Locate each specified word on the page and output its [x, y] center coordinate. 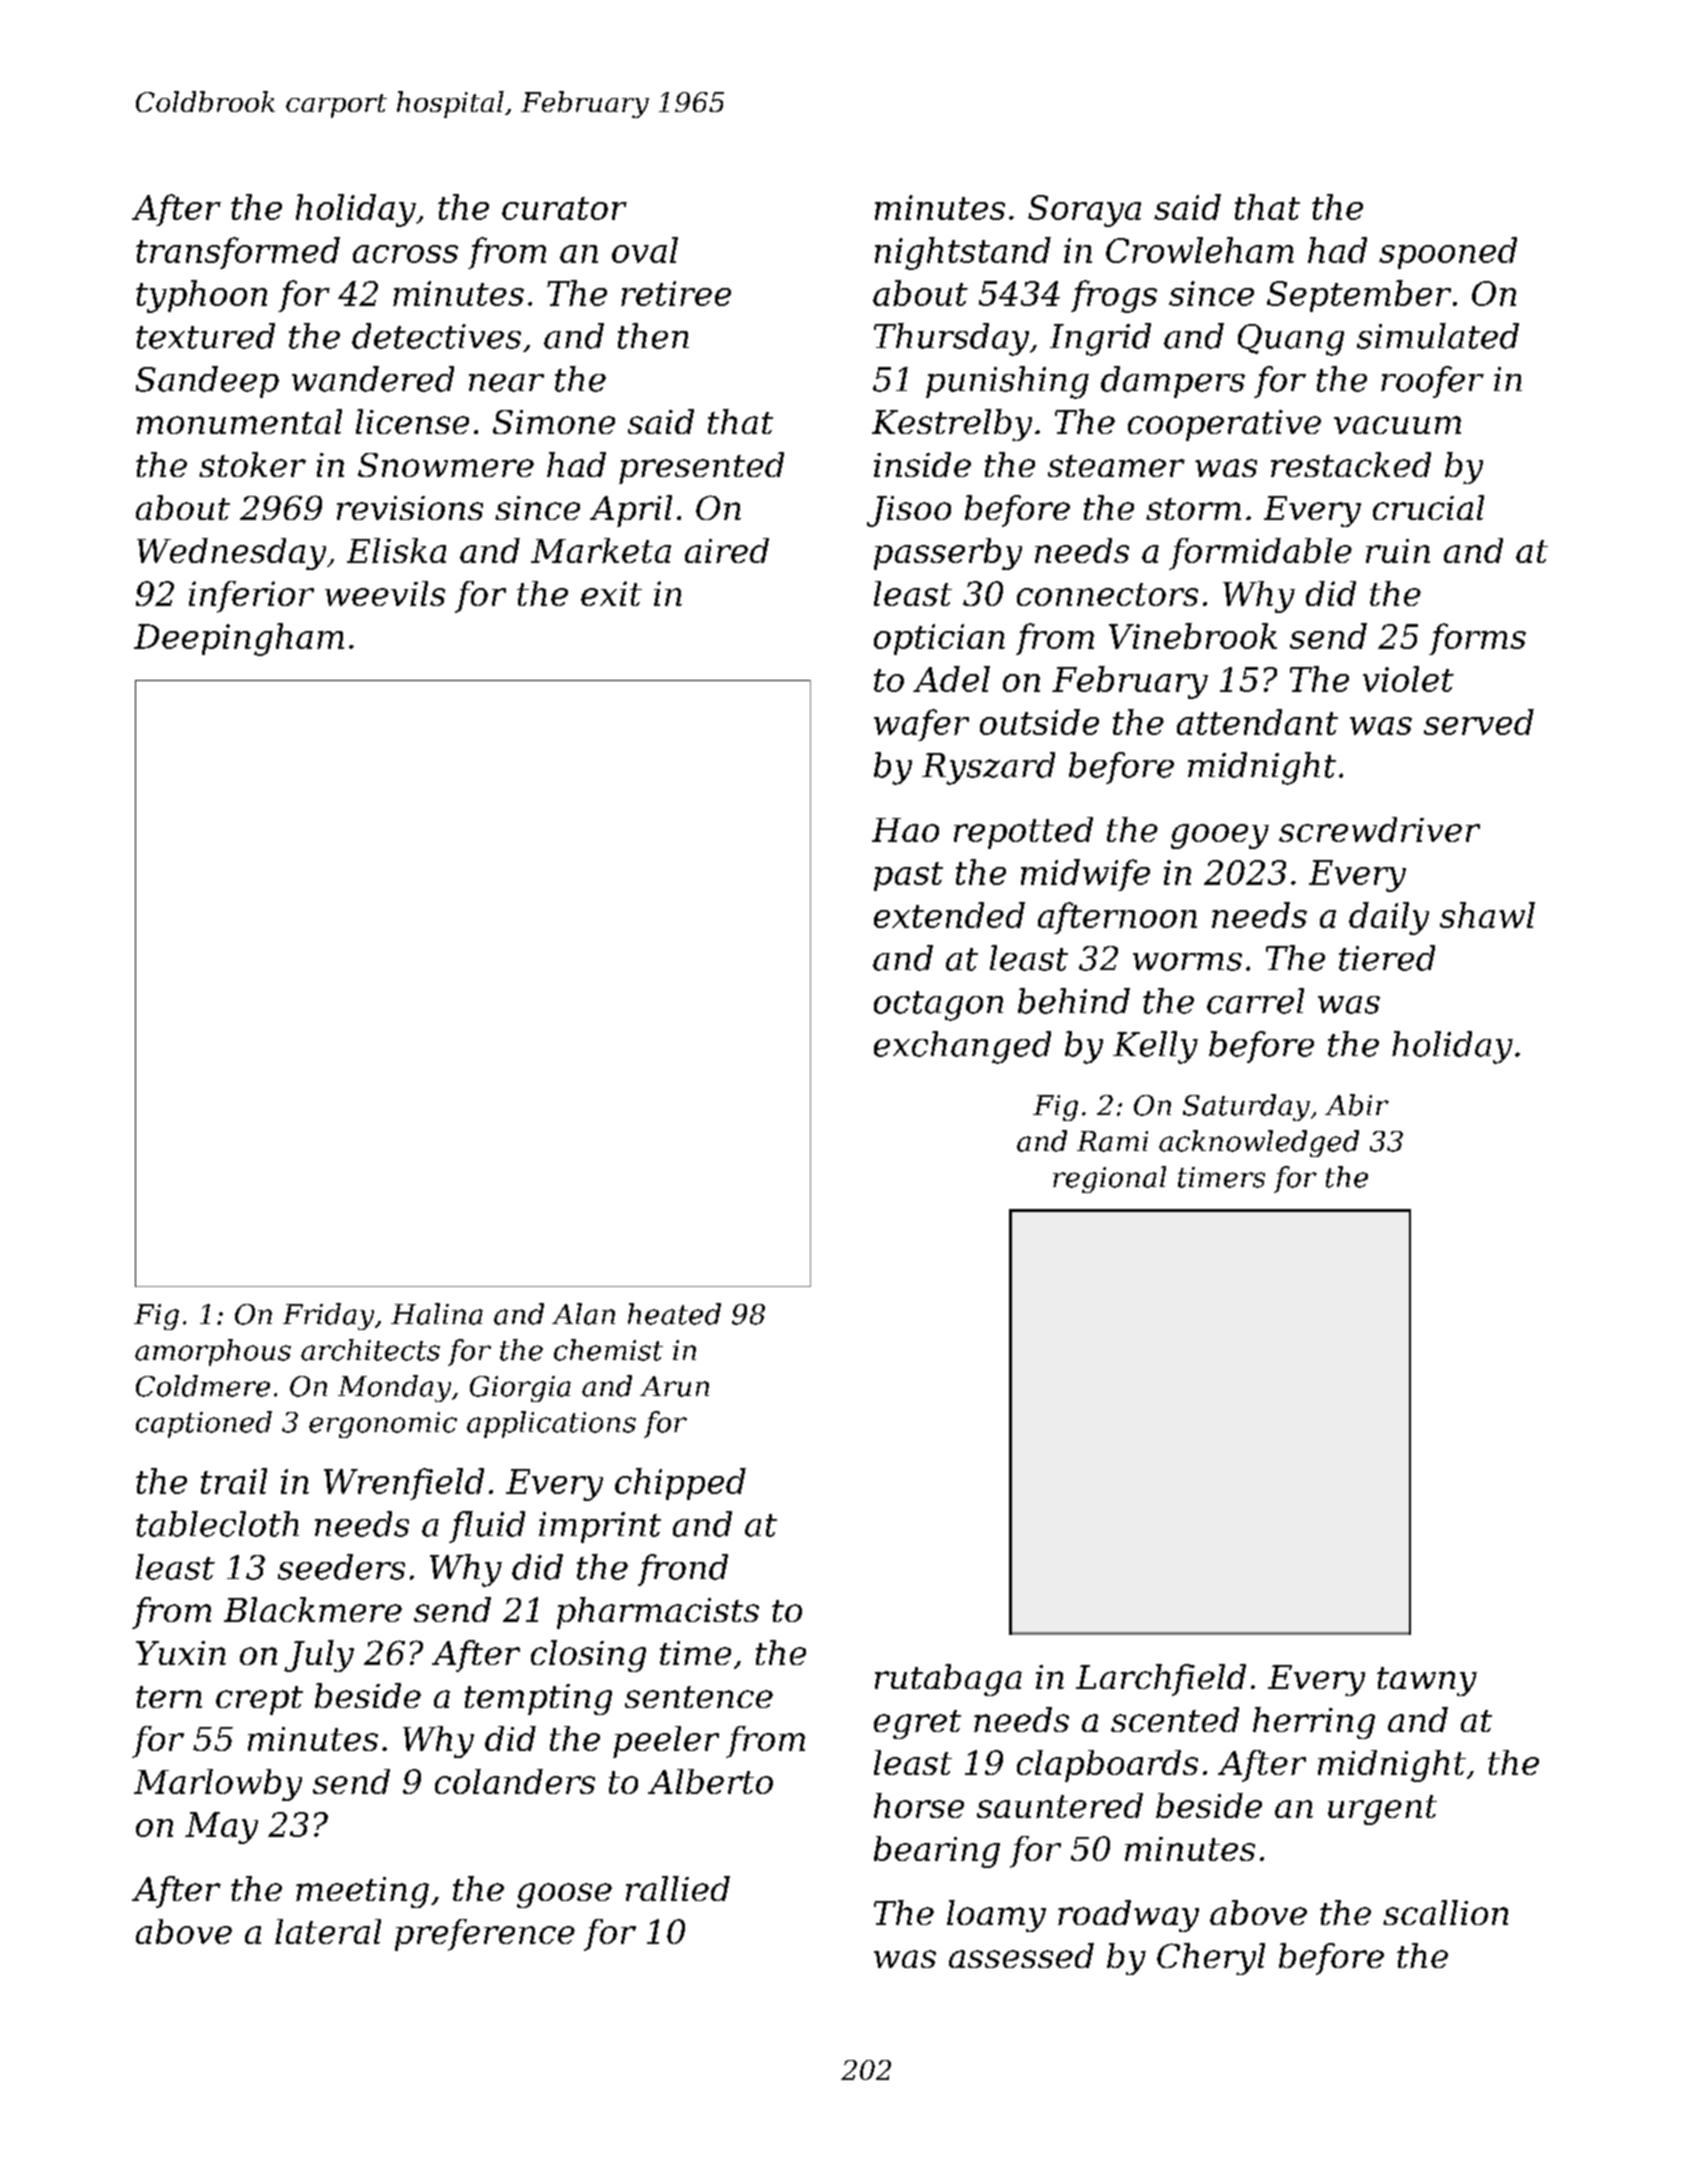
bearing [937, 1852]
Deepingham [239, 639]
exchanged [962, 1047]
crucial [1428, 507]
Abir [1357, 1105]
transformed [238, 253]
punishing [1007, 382]
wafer [921, 725]
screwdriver [1379, 829]
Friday [328, 1316]
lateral [328, 1931]
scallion [1445, 1912]
